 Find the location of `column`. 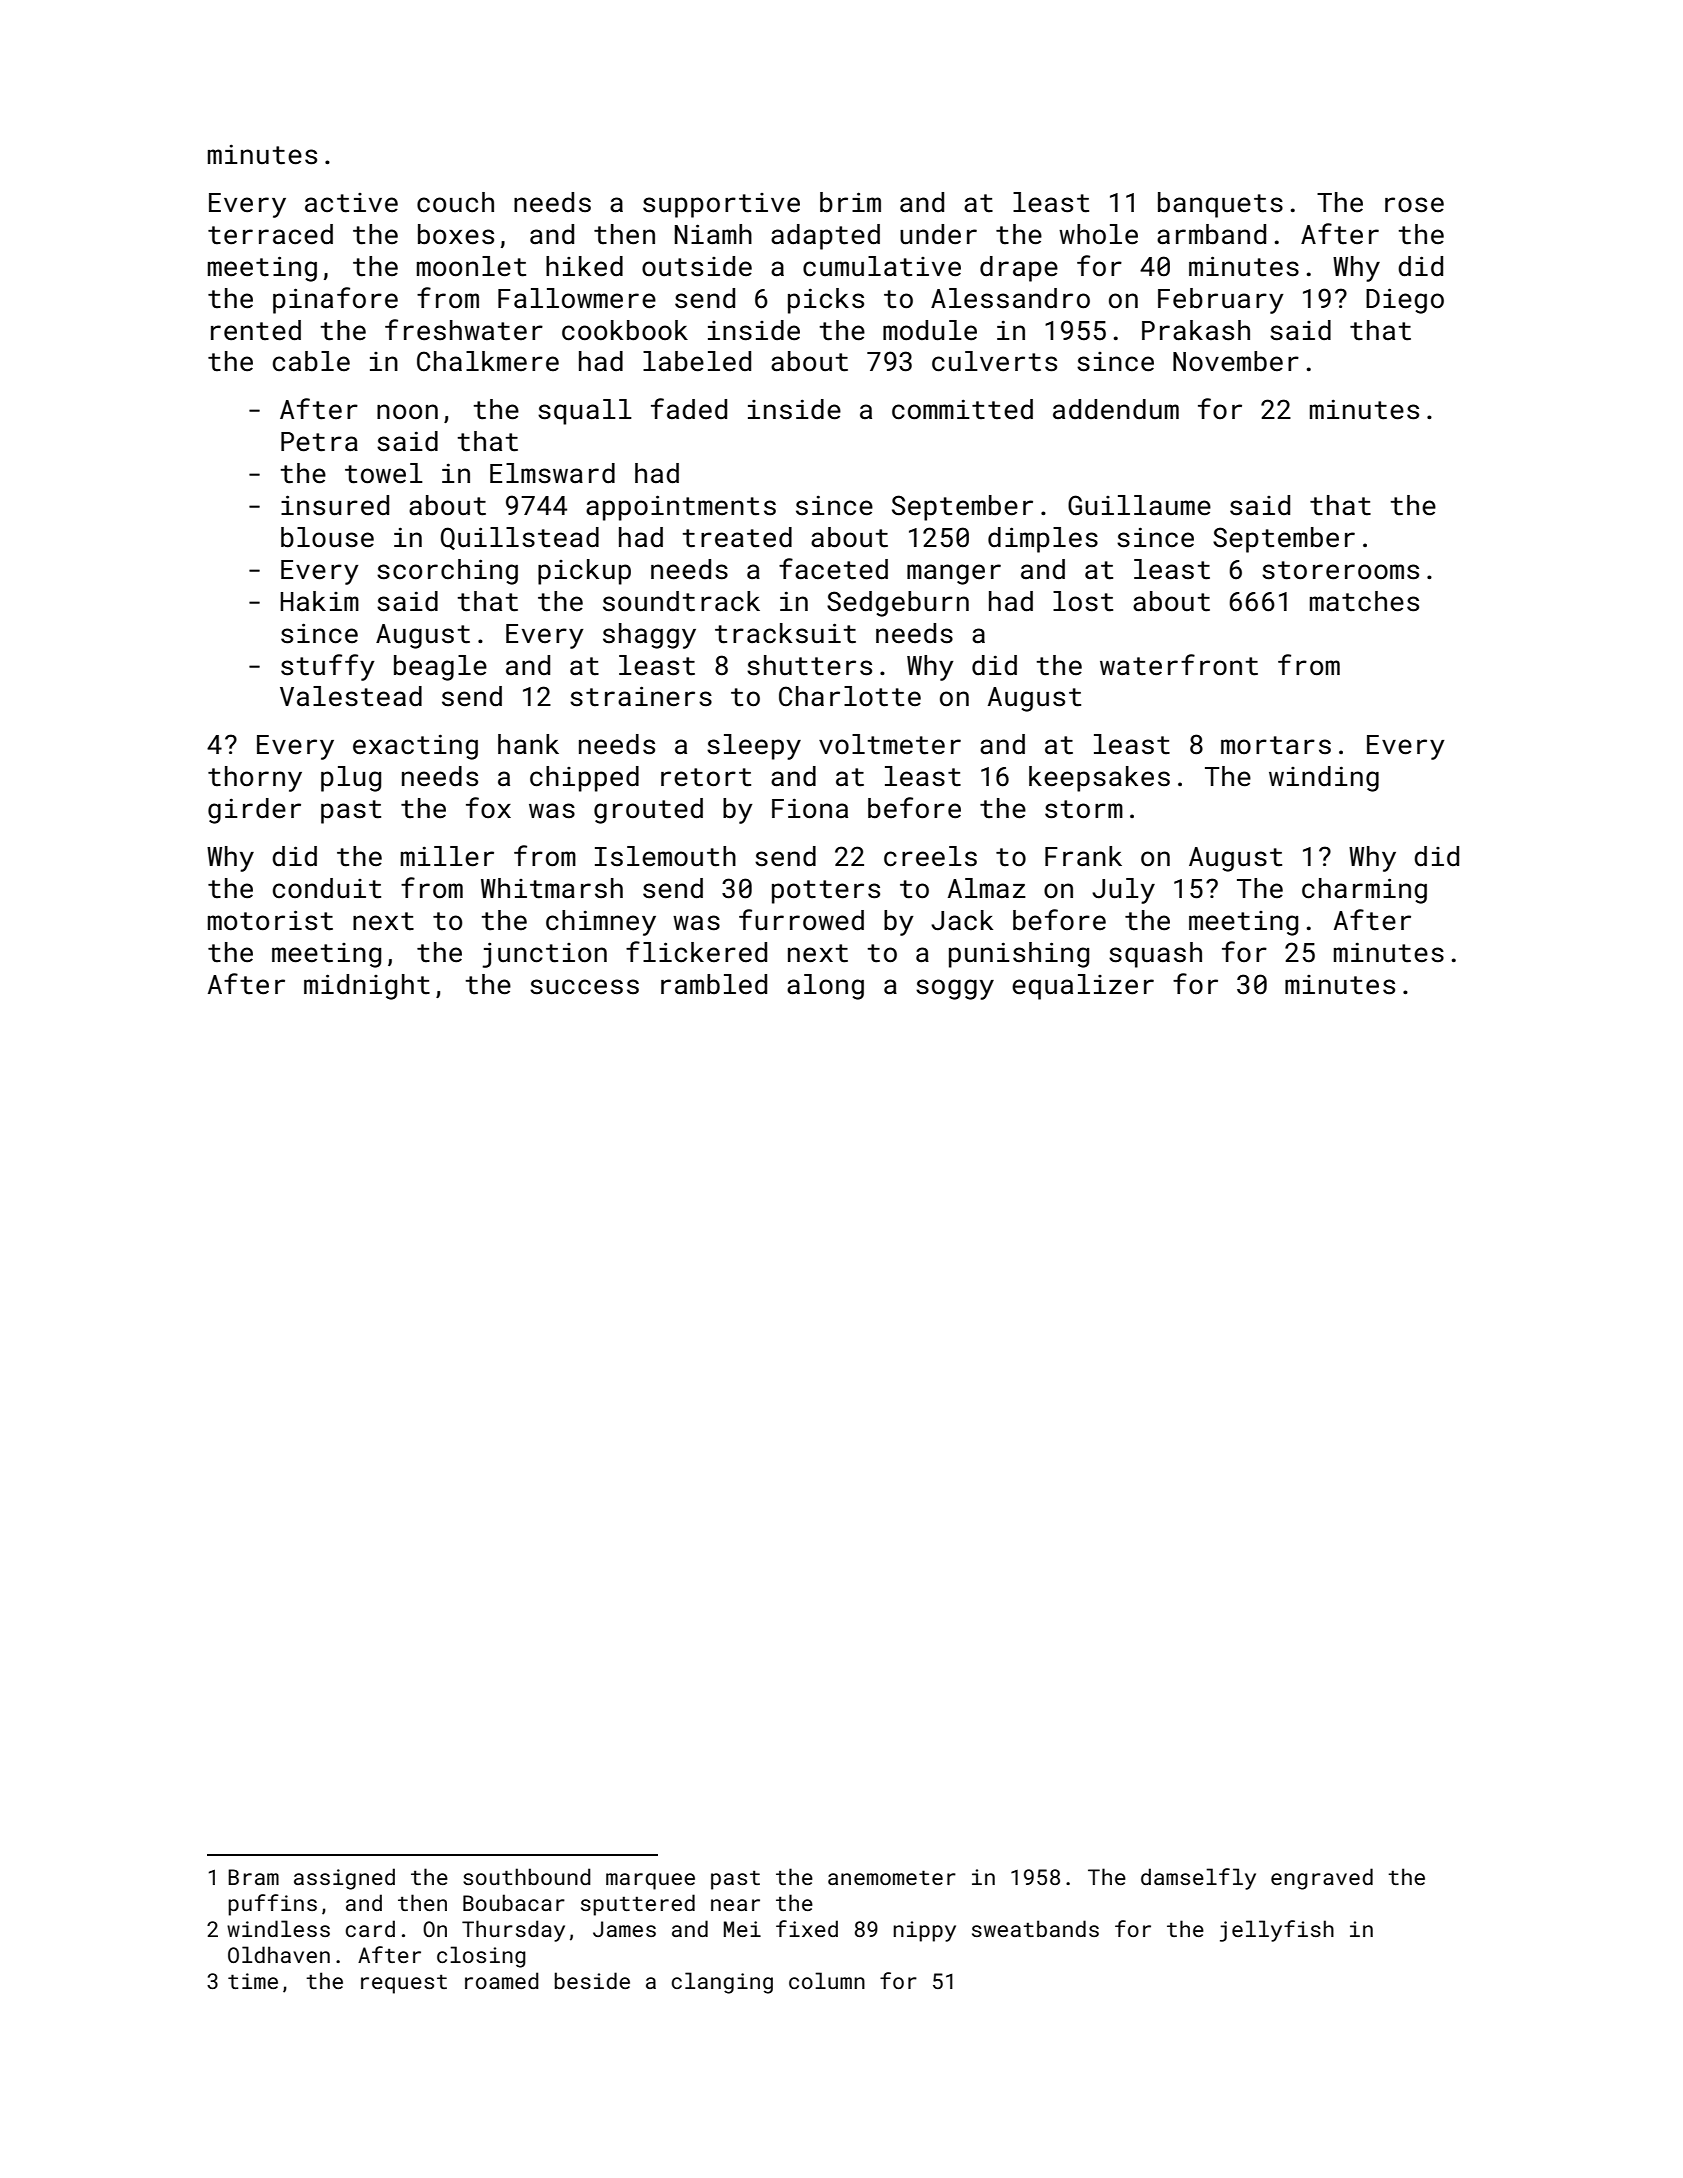

column is located at coordinates (827, 1980).
